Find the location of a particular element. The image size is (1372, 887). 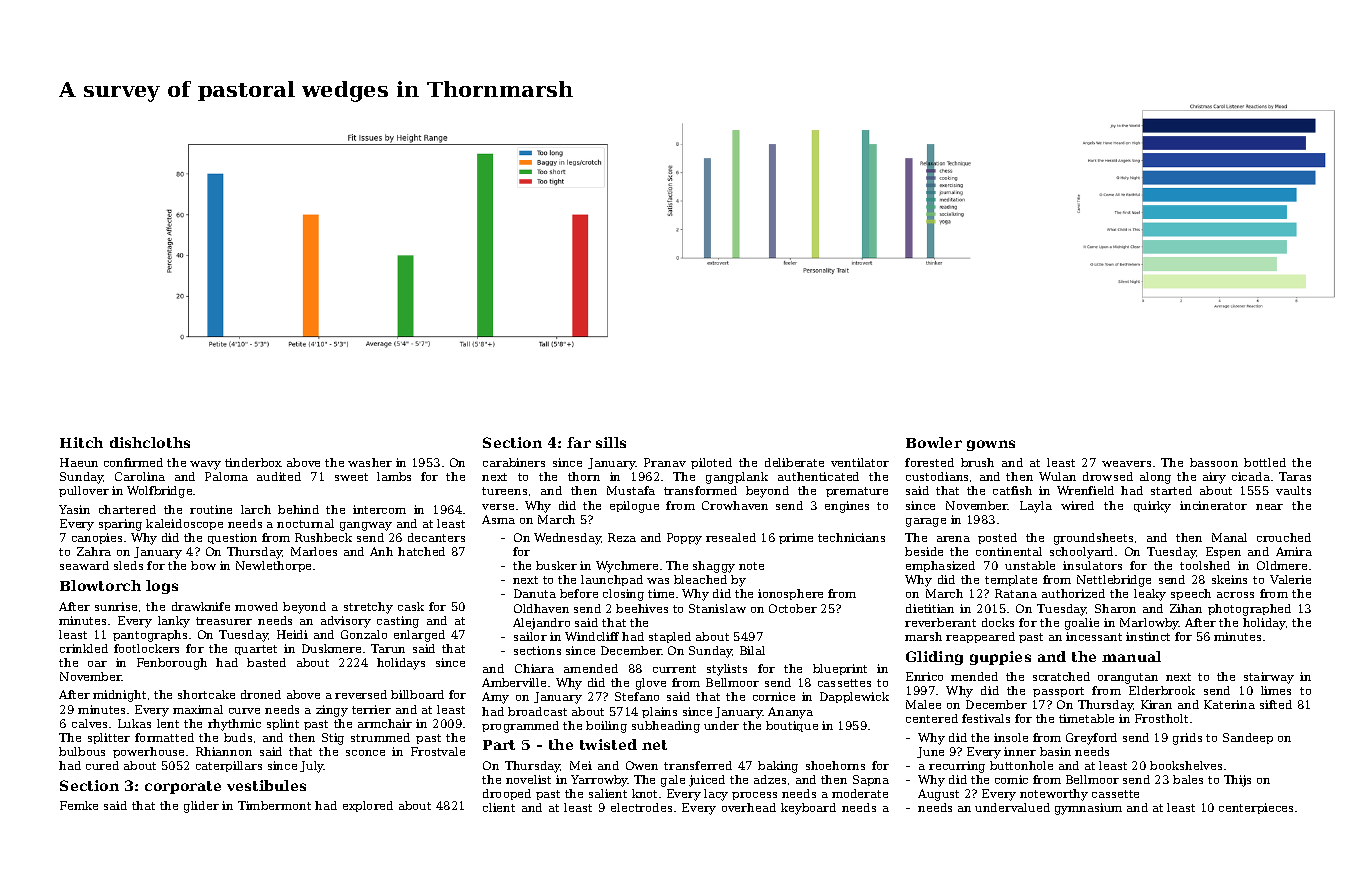

kaleidoscope is located at coordinates (184, 524).
